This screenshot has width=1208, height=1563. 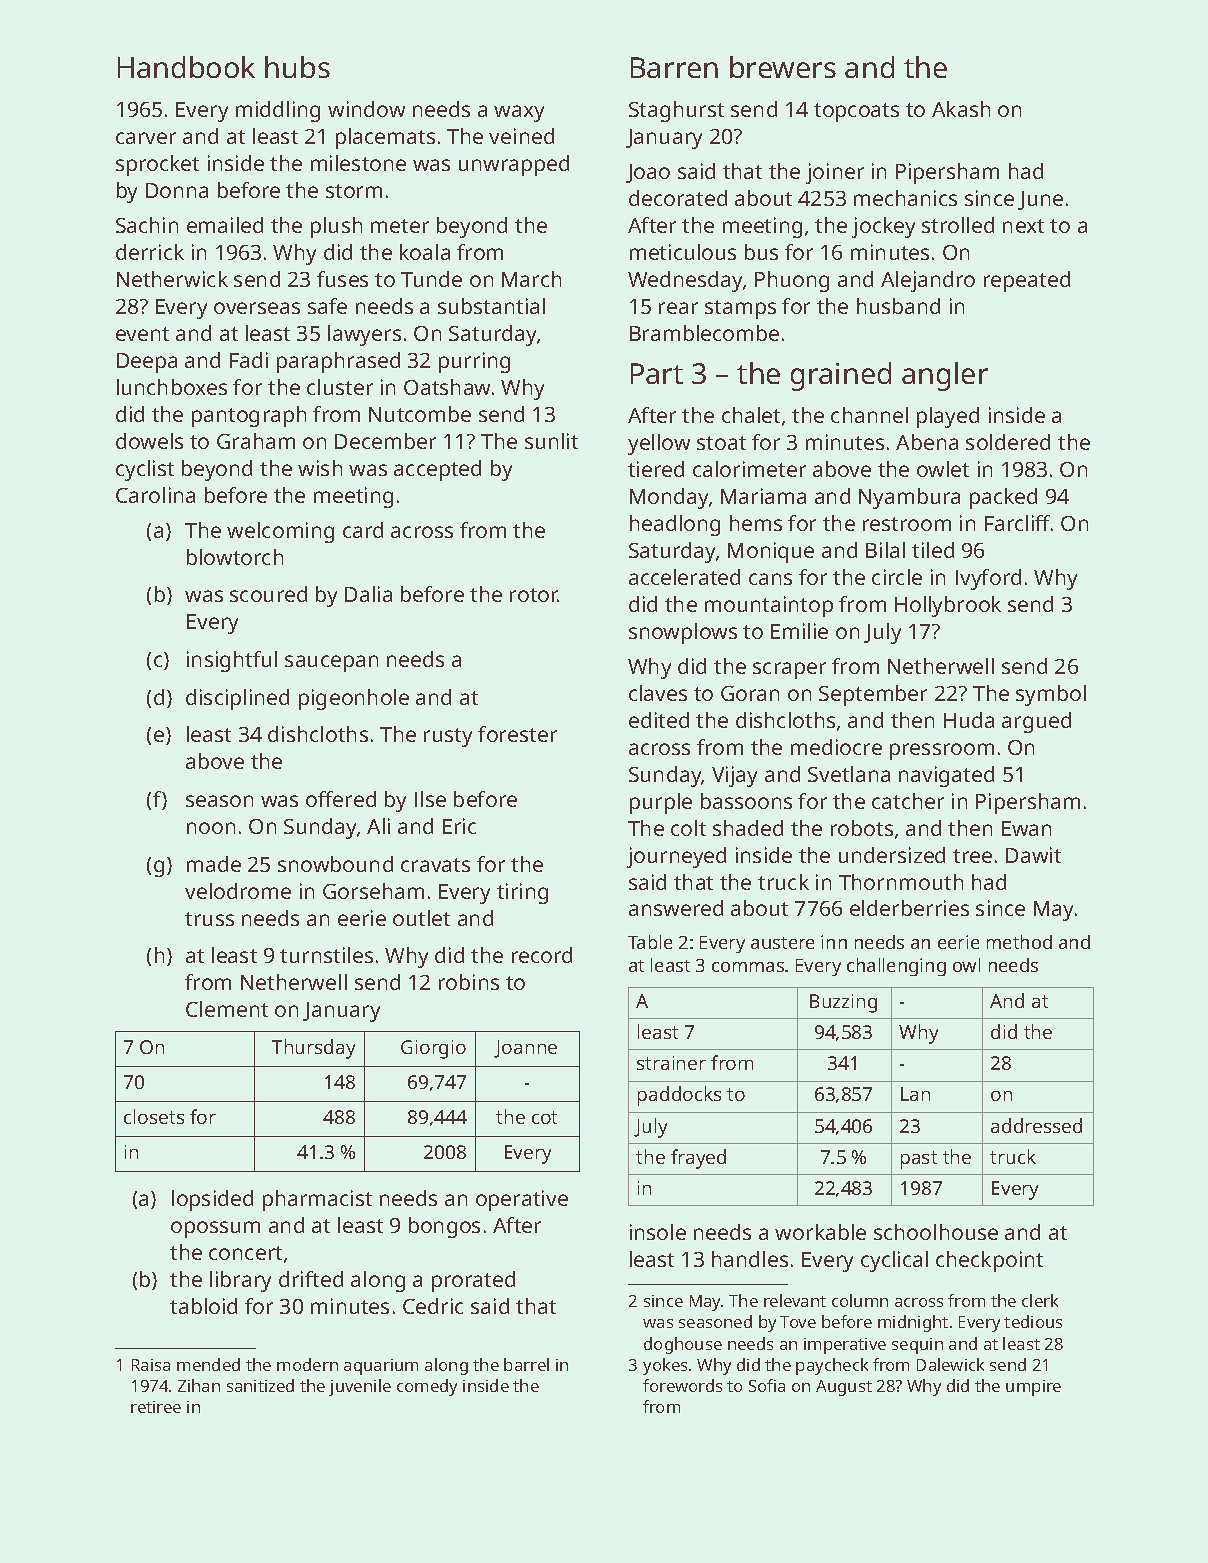 I want to click on Carolina, so click(x=155, y=495).
